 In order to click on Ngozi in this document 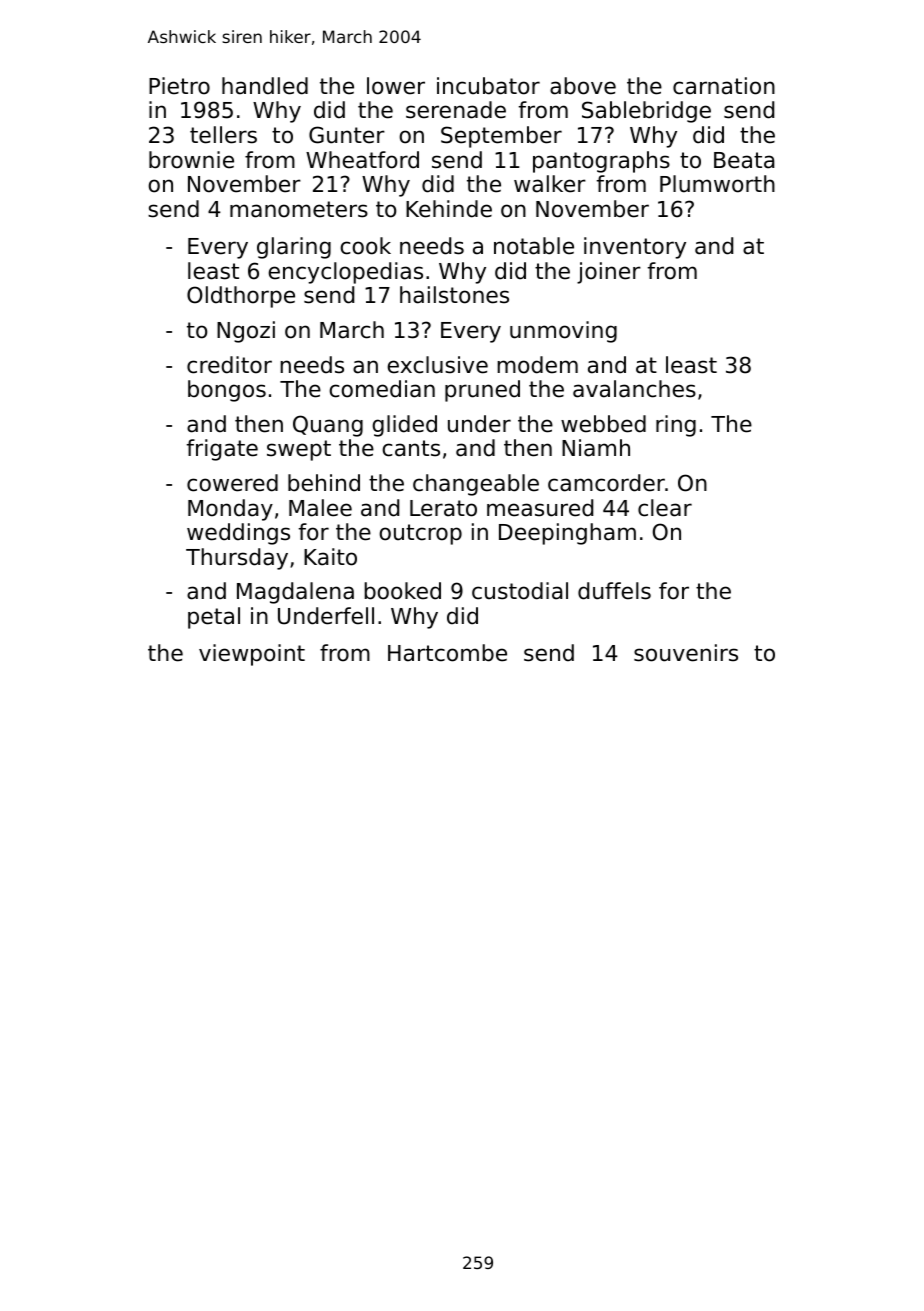, I will do `click(246, 332)`.
